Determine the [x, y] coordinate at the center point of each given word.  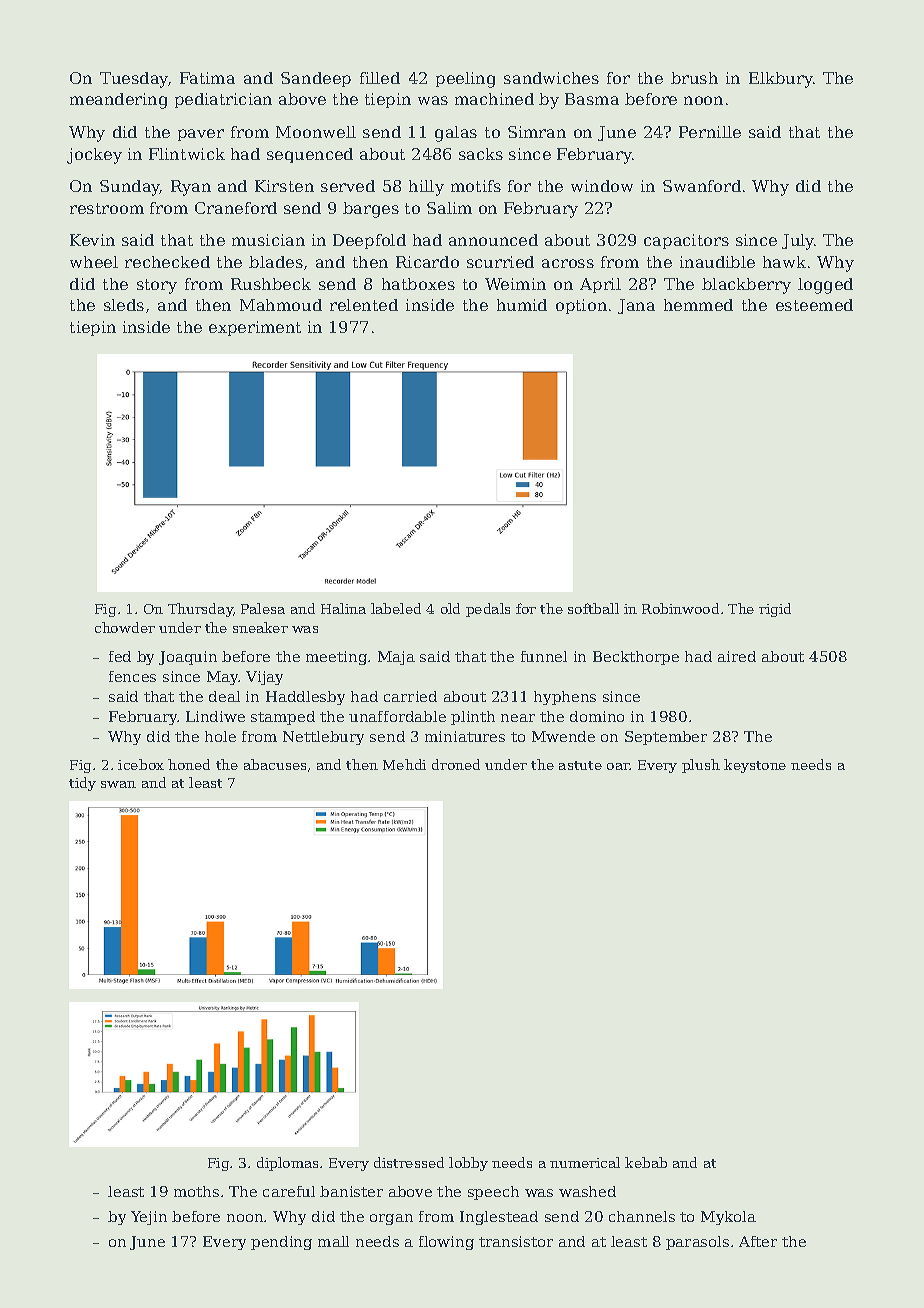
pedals [488, 610]
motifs [476, 186]
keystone [755, 766]
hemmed [698, 305]
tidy [82, 784]
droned [456, 764]
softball [593, 608]
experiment [255, 328]
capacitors [686, 241]
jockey [94, 156]
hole [220, 736]
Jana [636, 306]
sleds [124, 305]
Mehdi [404, 764]
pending [281, 1243]
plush [701, 766]
